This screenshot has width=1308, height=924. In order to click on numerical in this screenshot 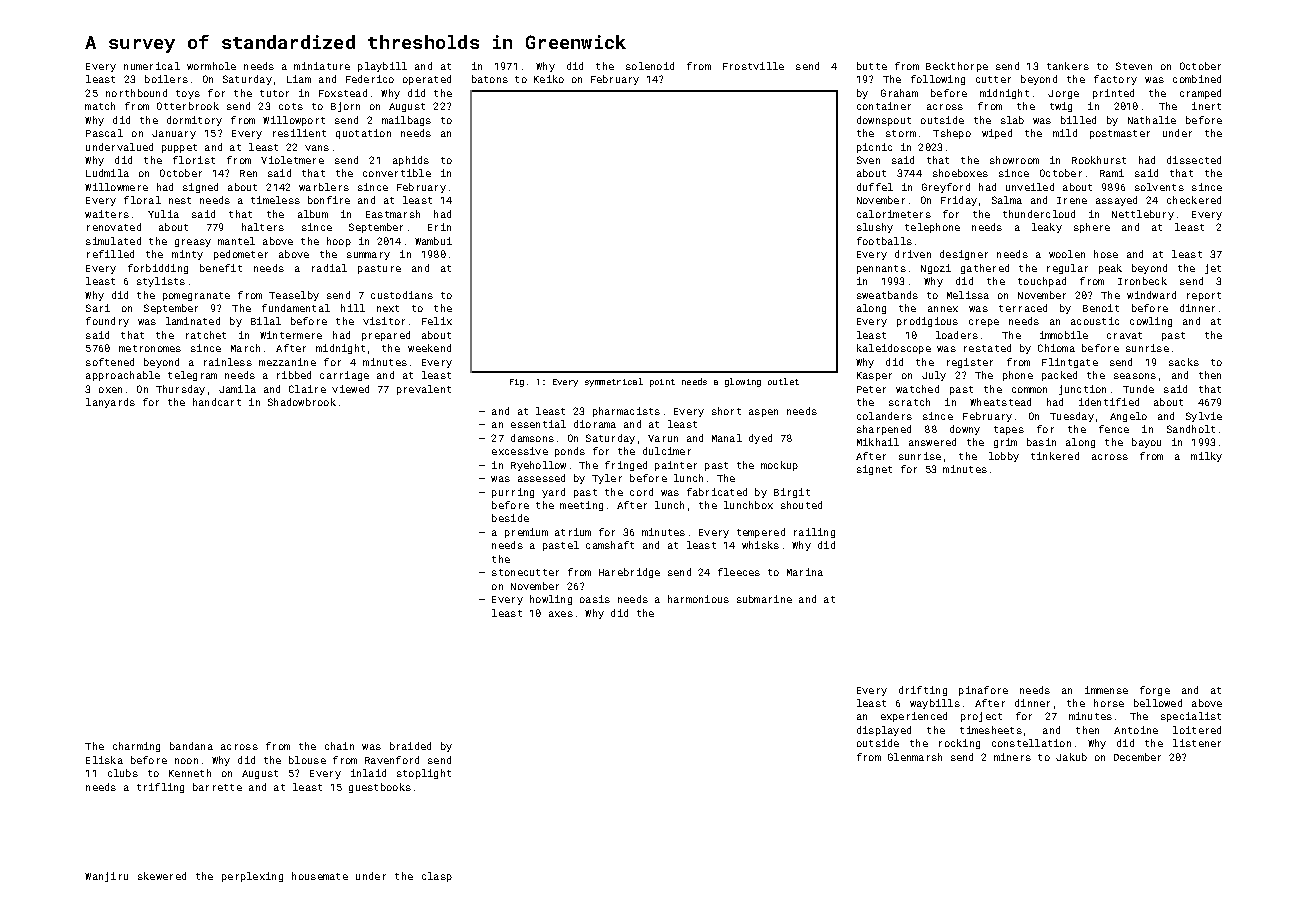, I will do `click(152, 66)`.
